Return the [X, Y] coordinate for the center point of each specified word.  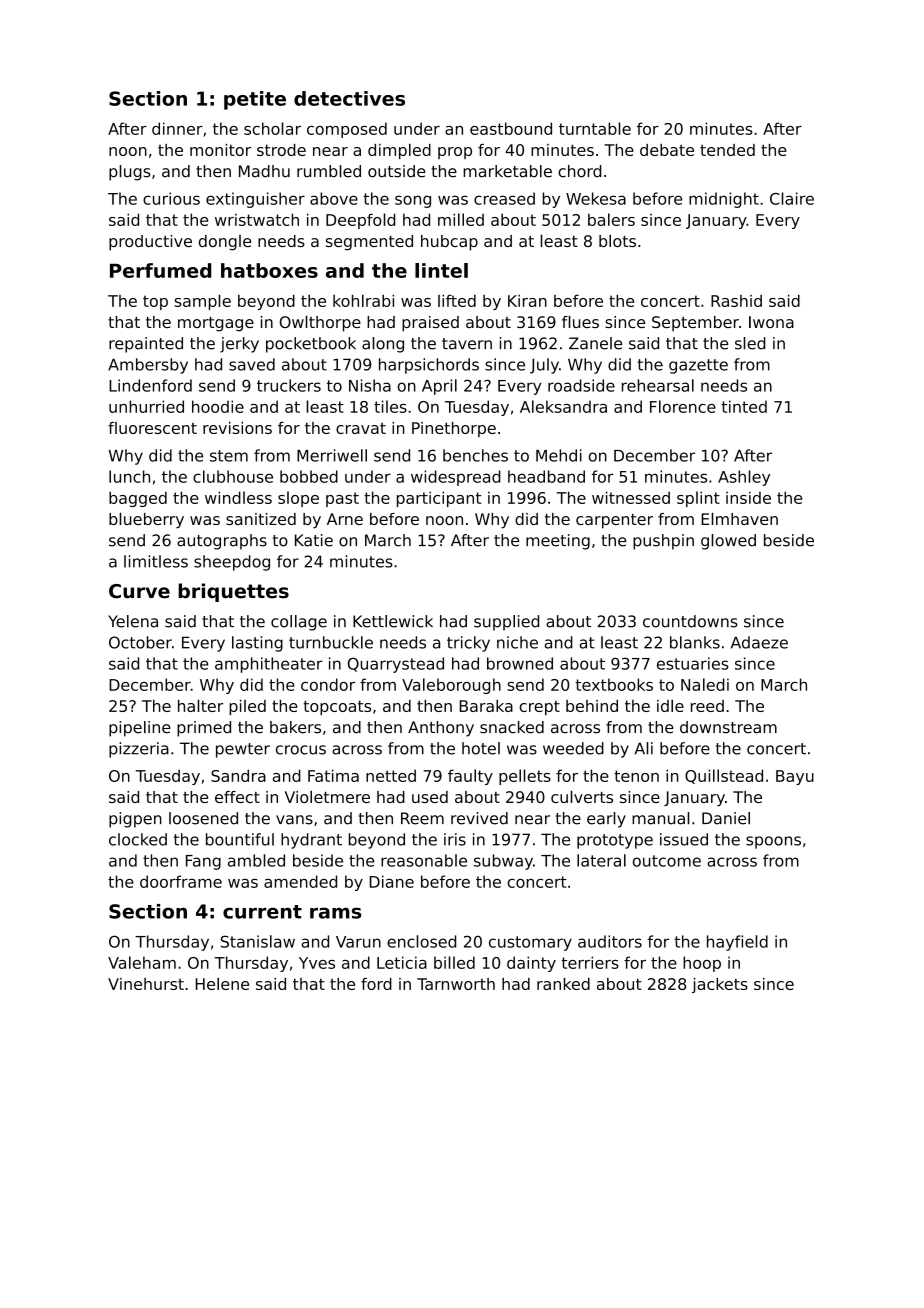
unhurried [146, 406]
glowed [728, 542]
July [544, 366]
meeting [558, 542]
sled [750, 343]
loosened [203, 818]
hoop [702, 964]
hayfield [737, 943]
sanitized [261, 519]
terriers [590, 962]
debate [667, 150]
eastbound [511, 128]
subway [503, 862]
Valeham [142, 962]
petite [255, 100]
